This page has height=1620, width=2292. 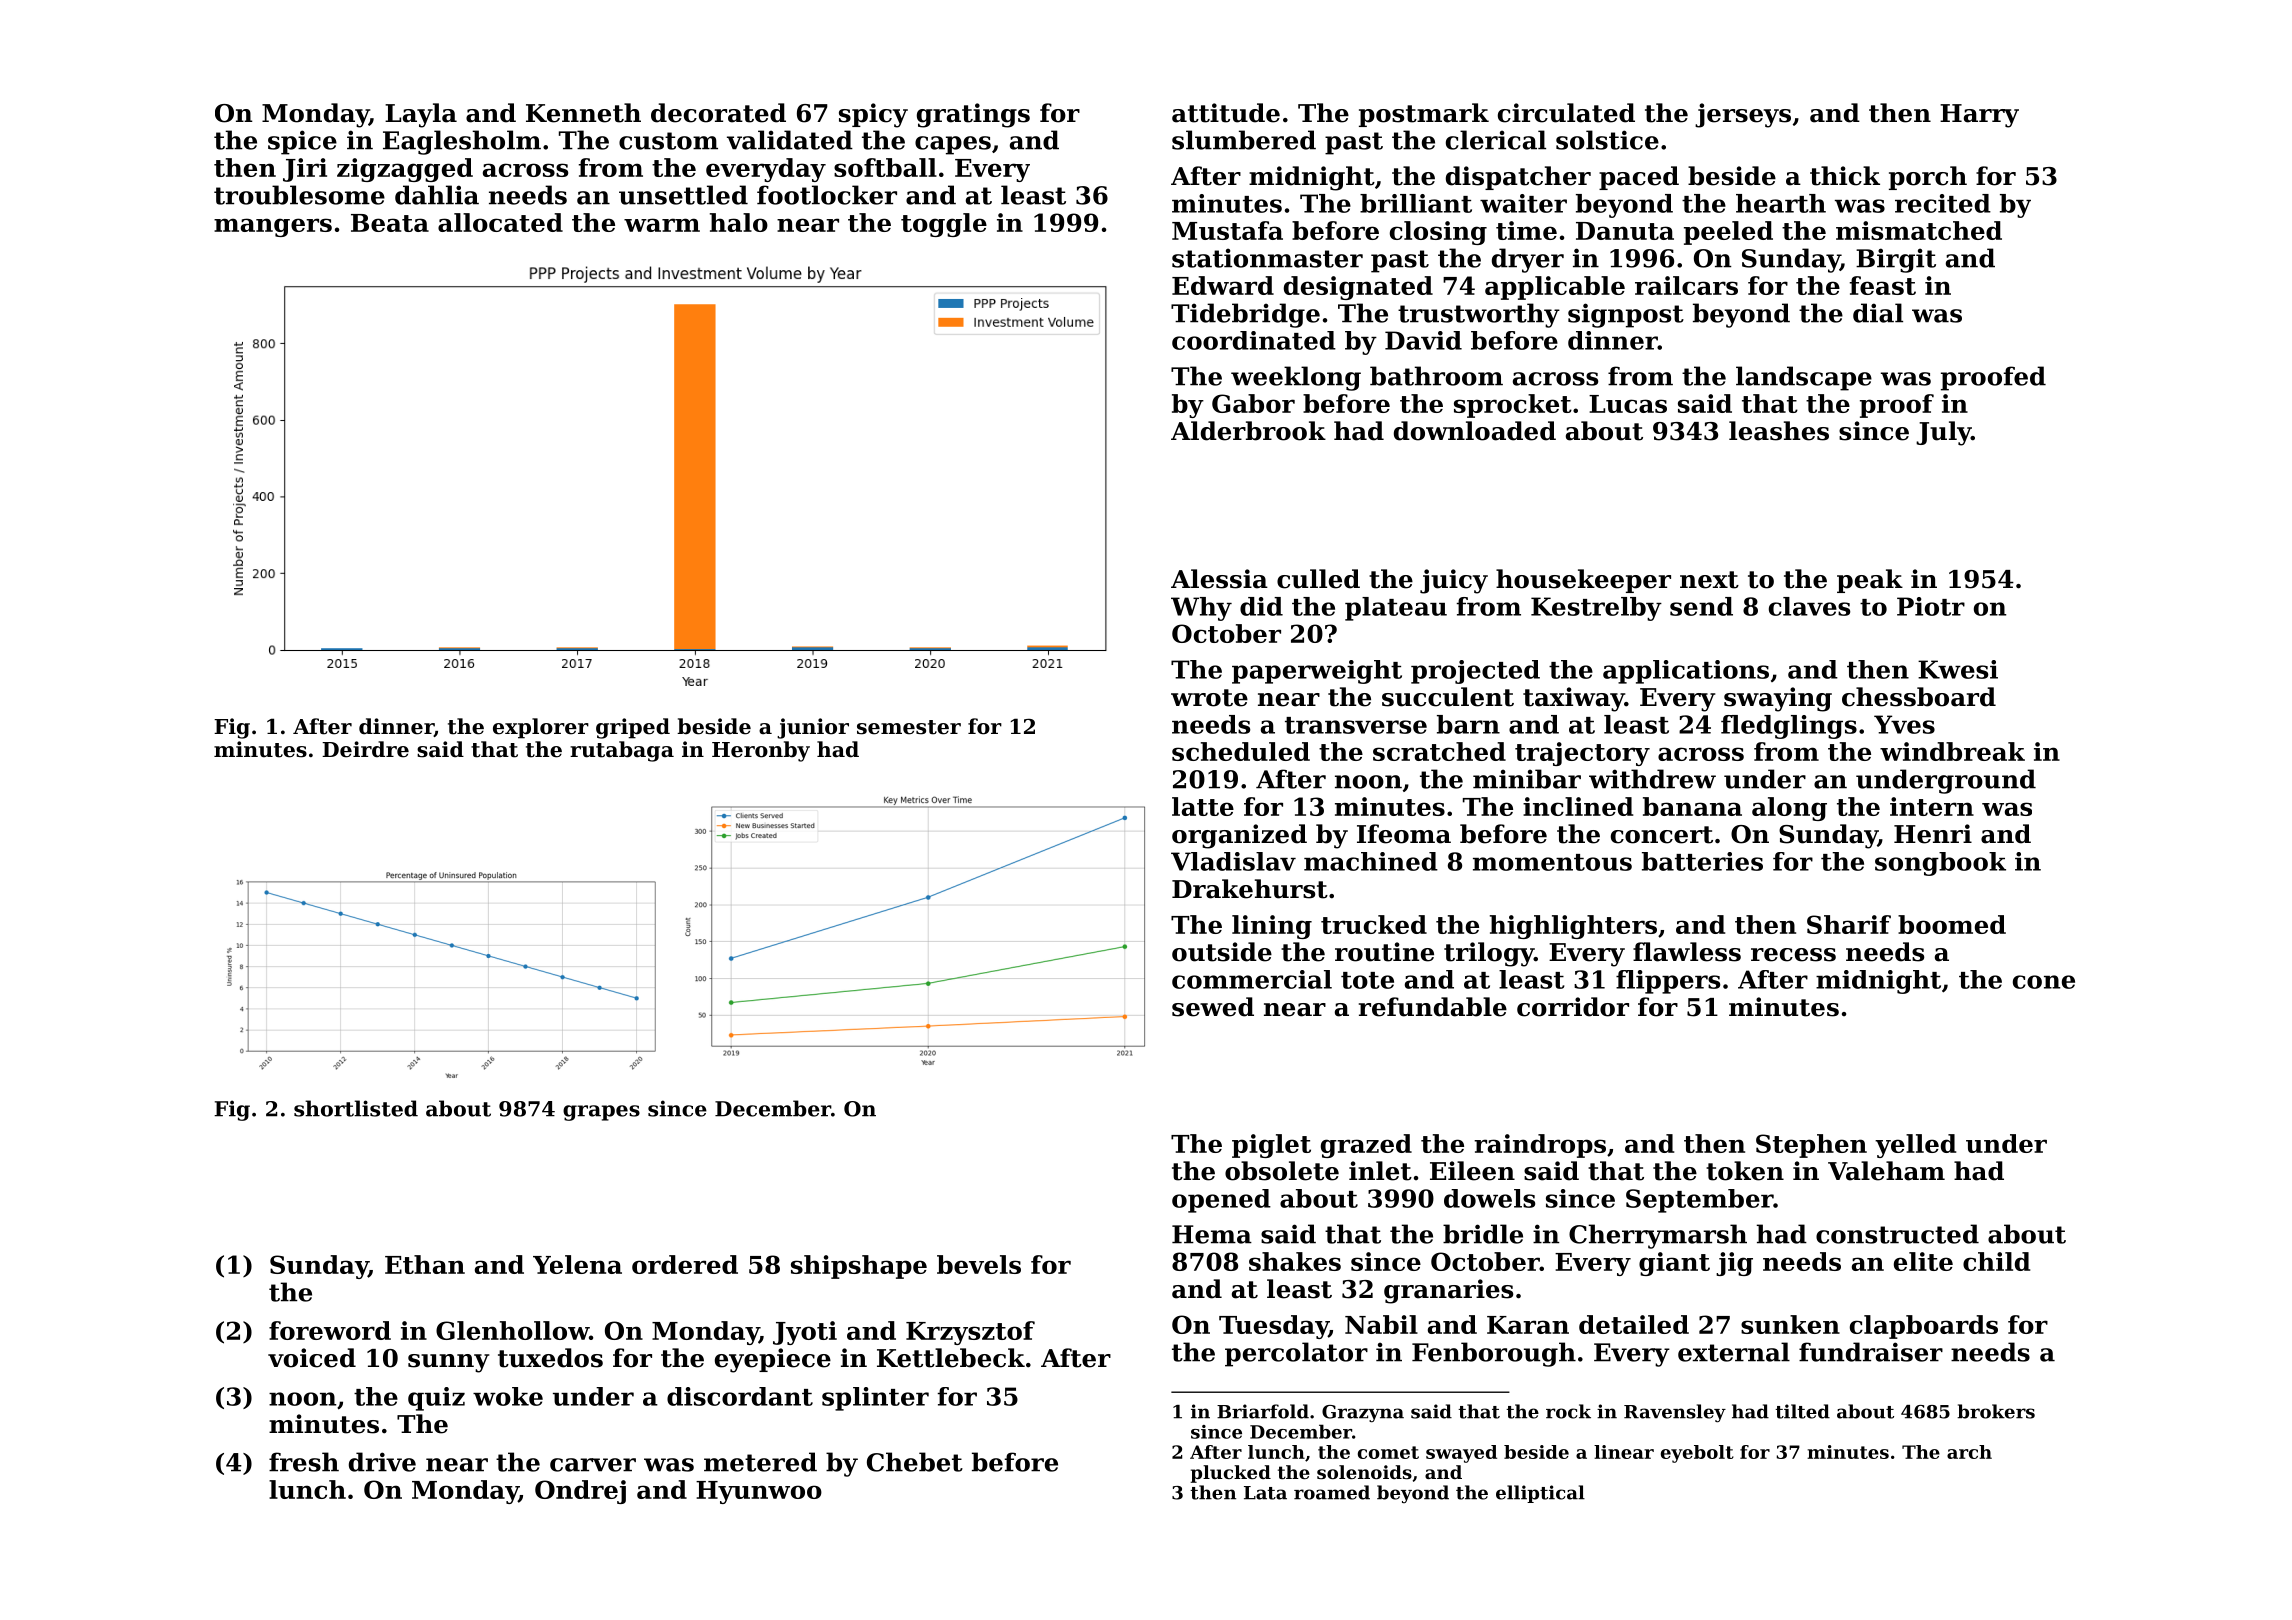 What do you see at coordinates (1253, 403) in the page?
I see `Gabor` at bounding box center [1253, 403].
